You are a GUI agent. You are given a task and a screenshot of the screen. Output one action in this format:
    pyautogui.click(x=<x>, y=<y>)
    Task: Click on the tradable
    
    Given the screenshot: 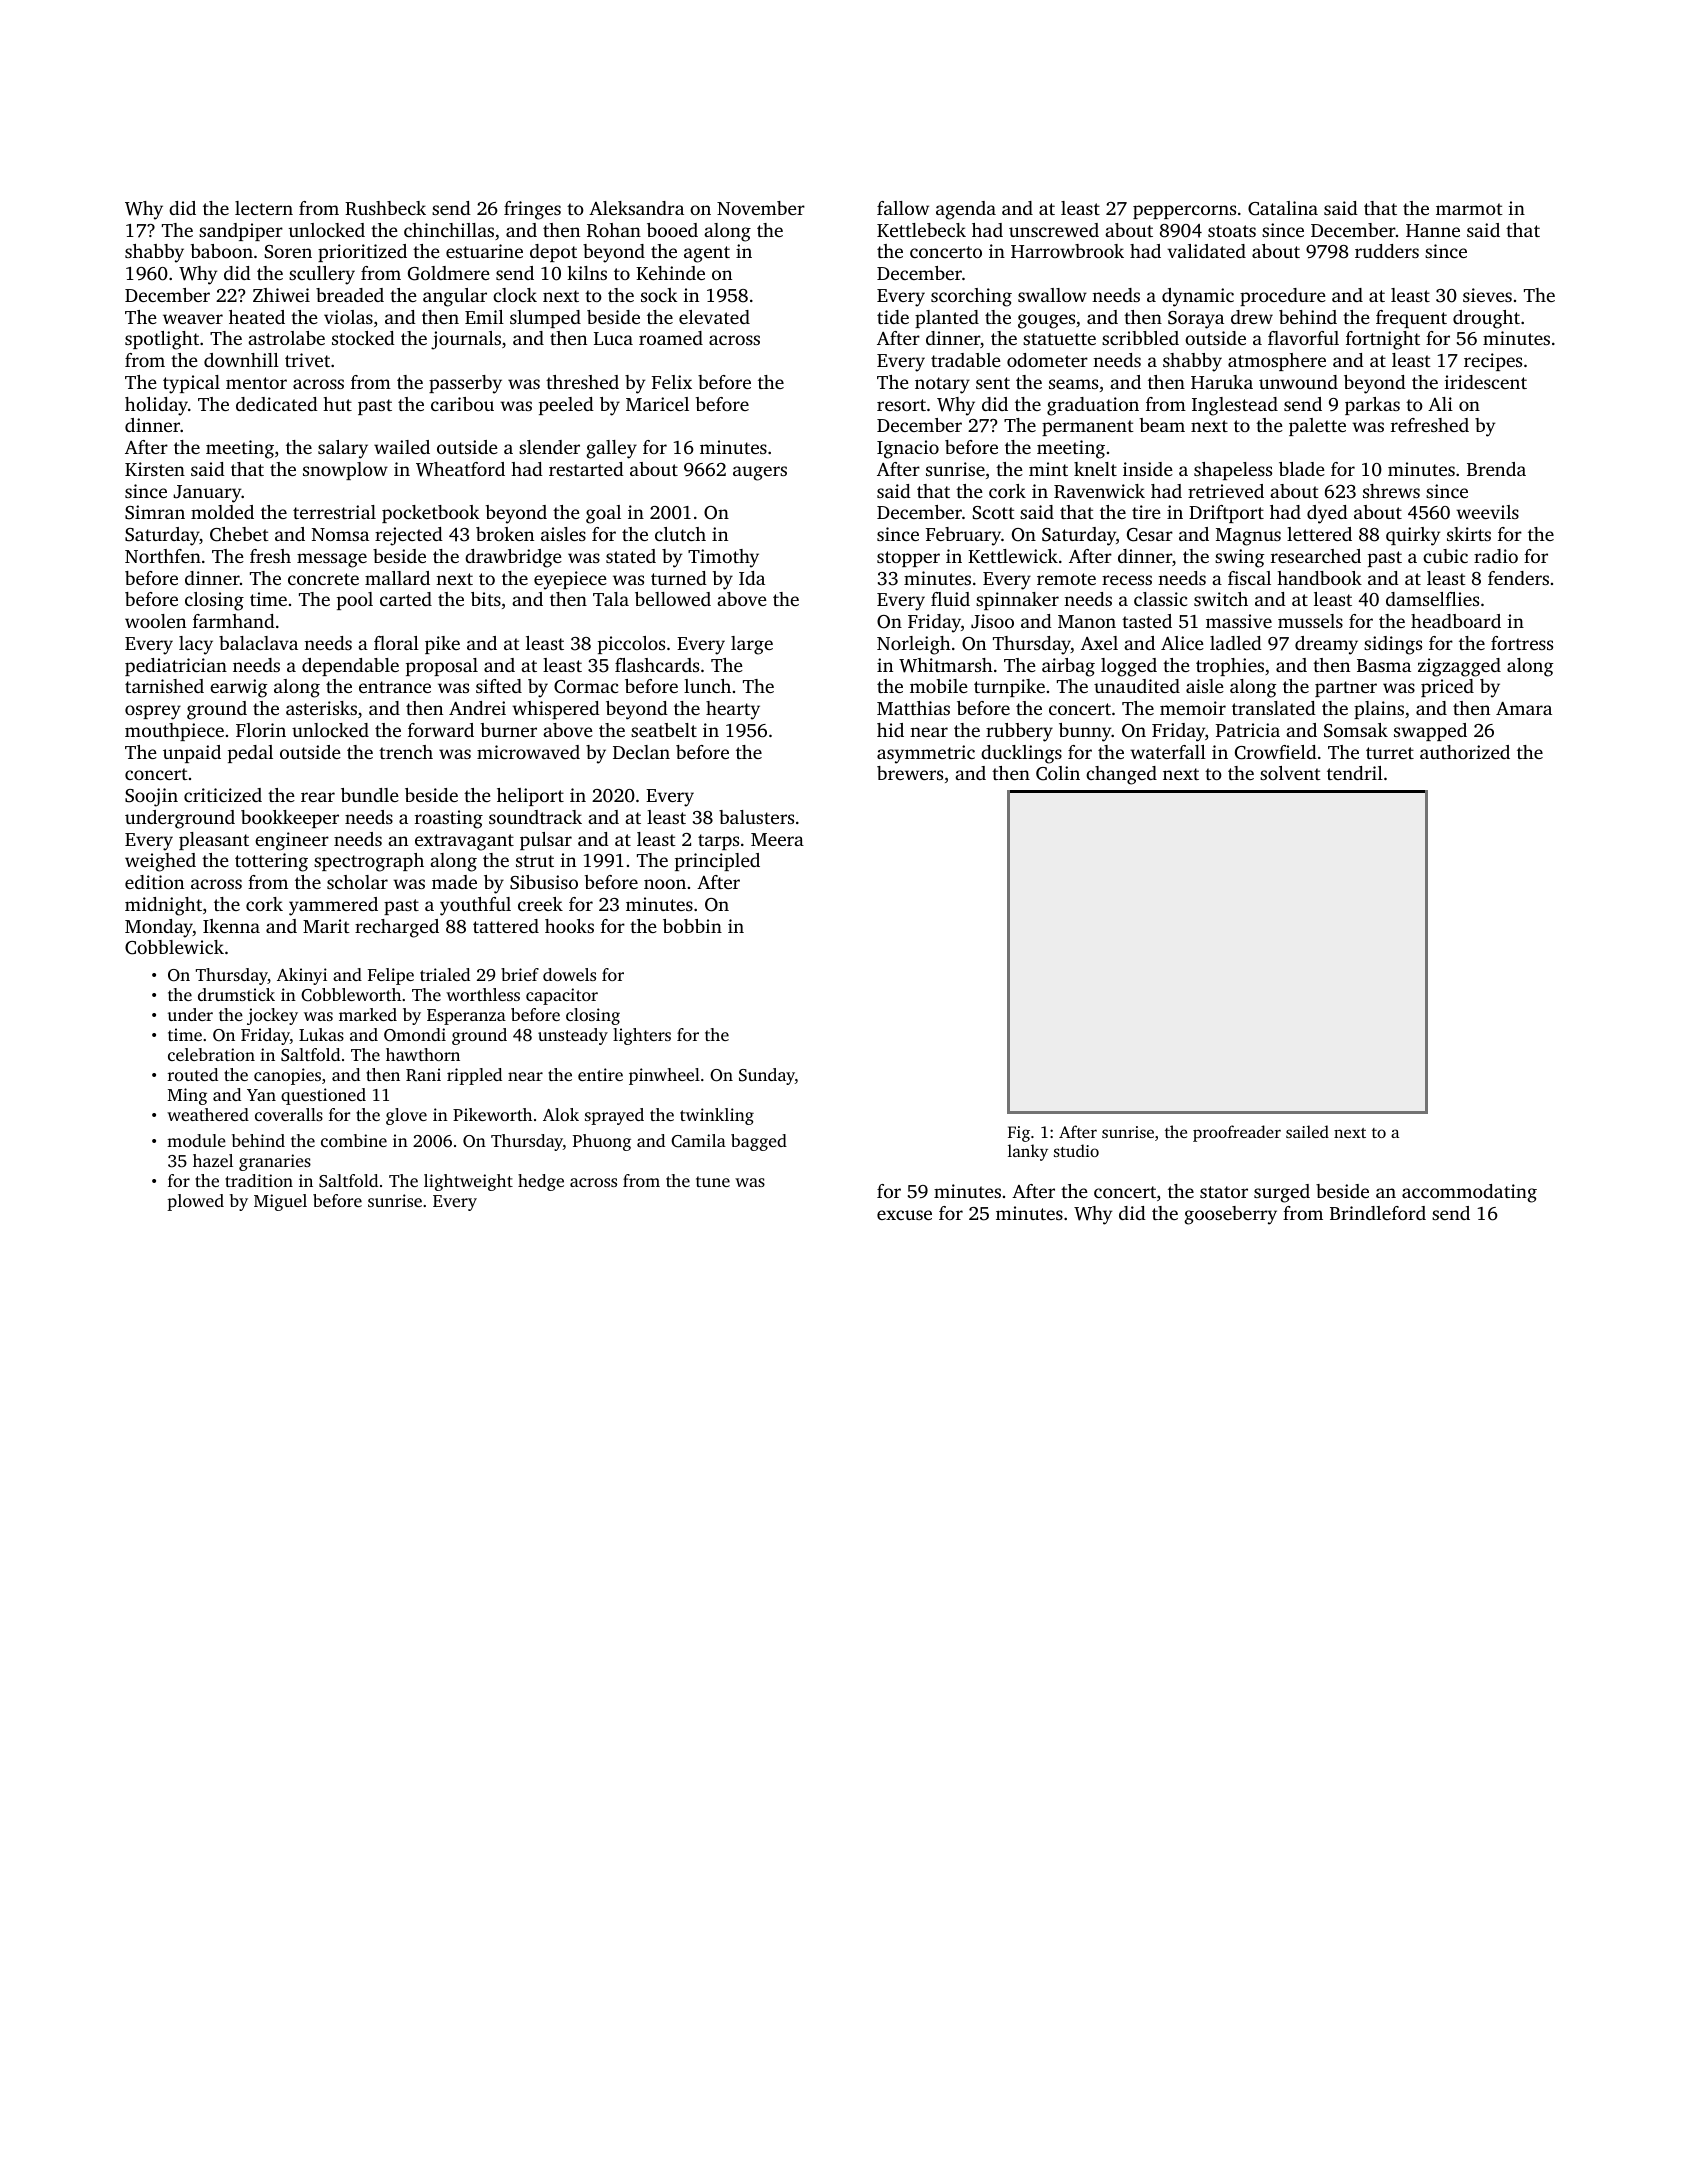 What is the action you would take?
    pyautogui.click(x=966, y=360)
